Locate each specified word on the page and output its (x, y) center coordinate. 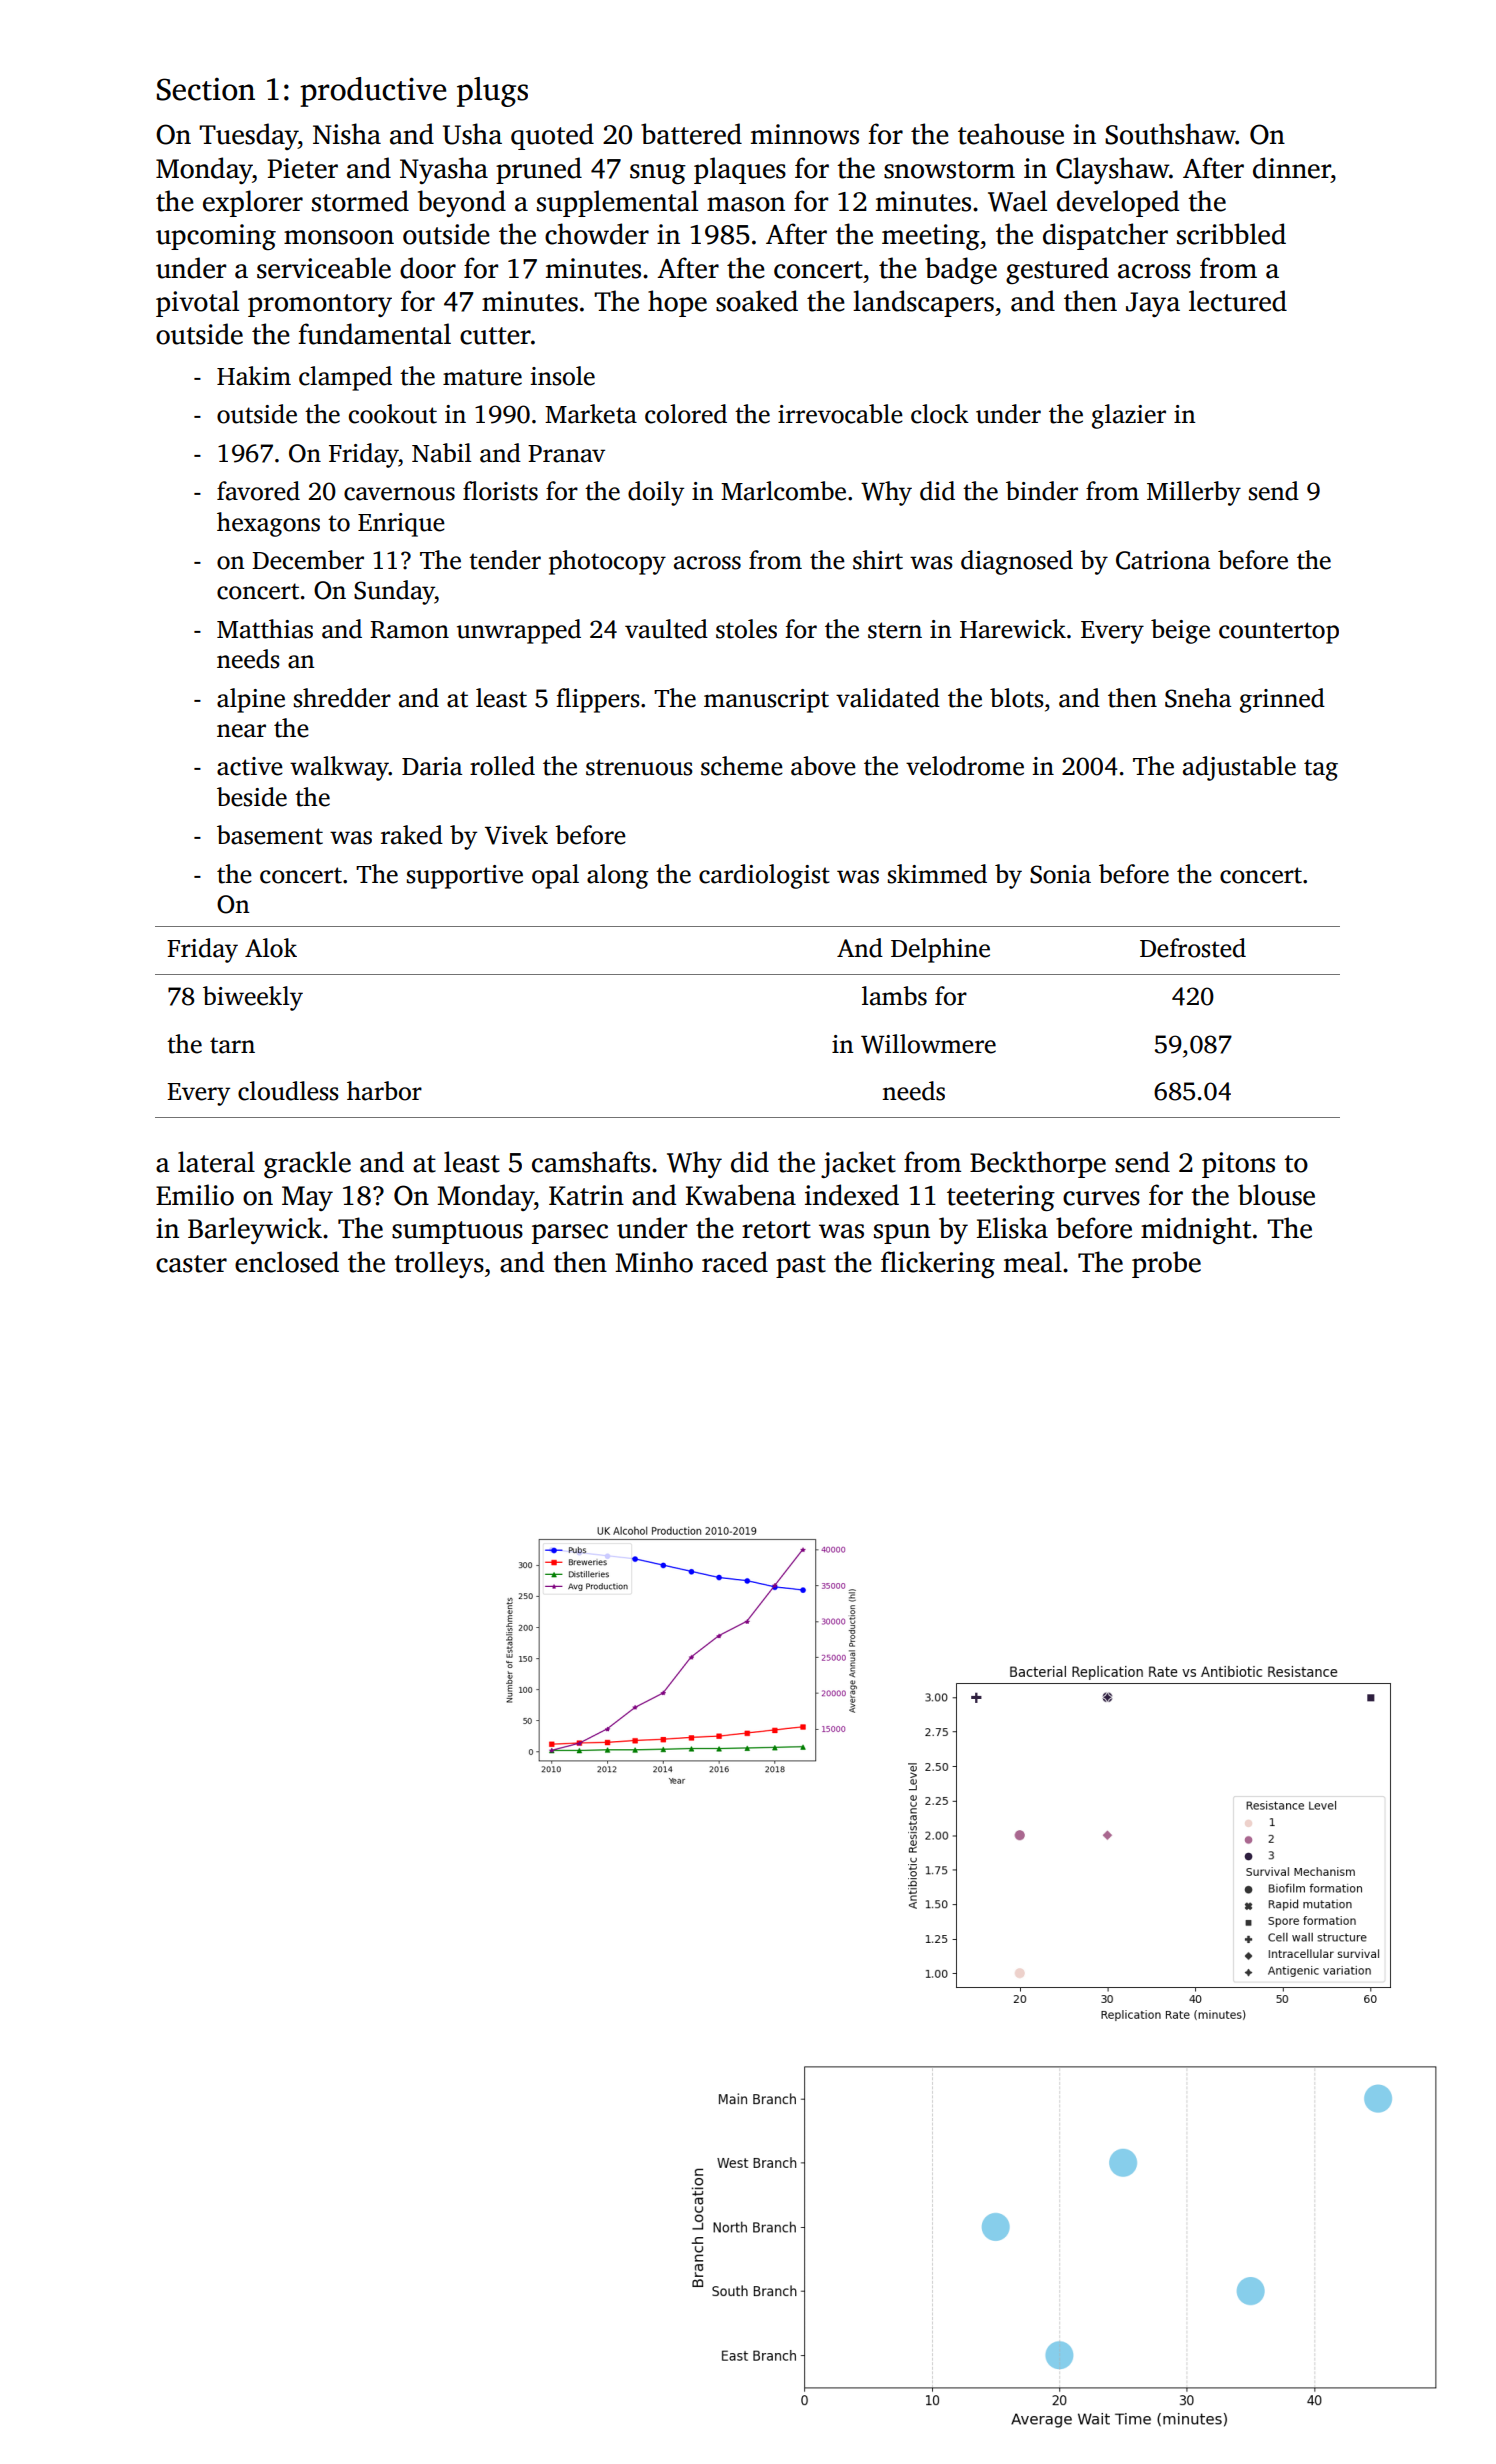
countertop (1279, 633)
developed (1118, 203)
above (823, 766)
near (241, 731)
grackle (307, 1164)
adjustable (1239, 768)
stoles (746, 629)
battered (691, 134)
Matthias (265, 629)
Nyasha (444, 170)
